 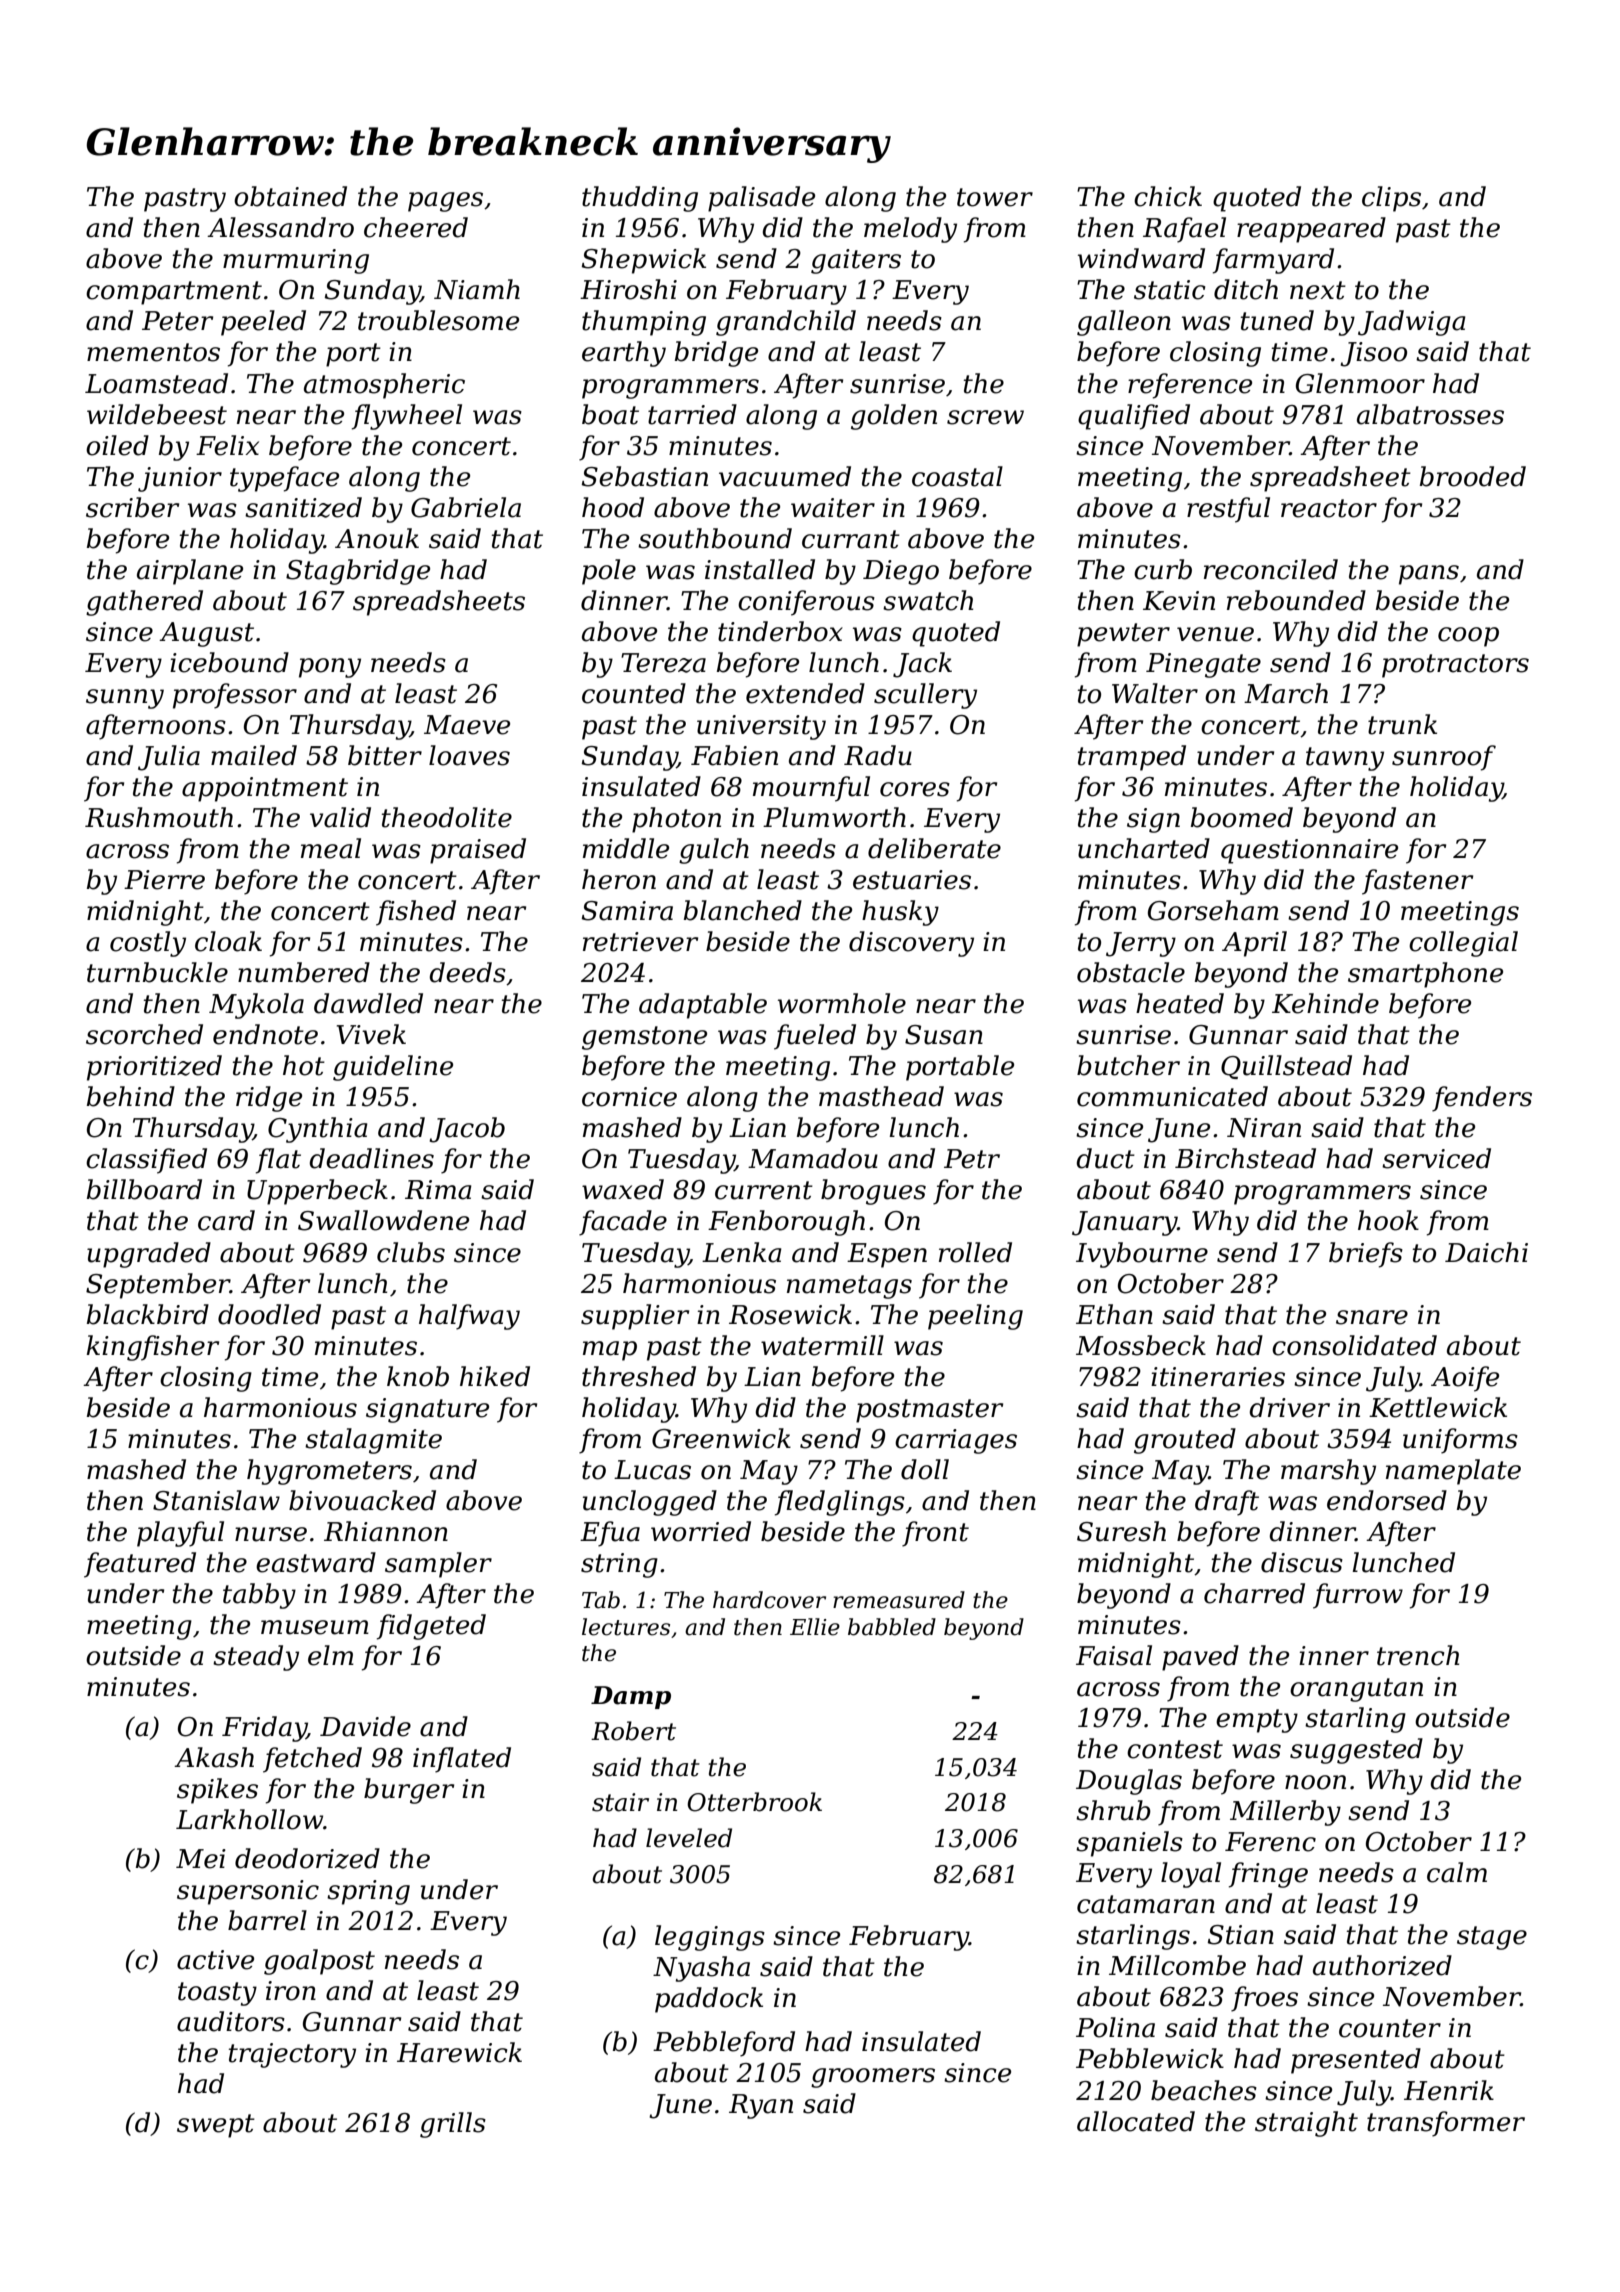 I want to click on shrub, so click(x=1113, y=1810).
